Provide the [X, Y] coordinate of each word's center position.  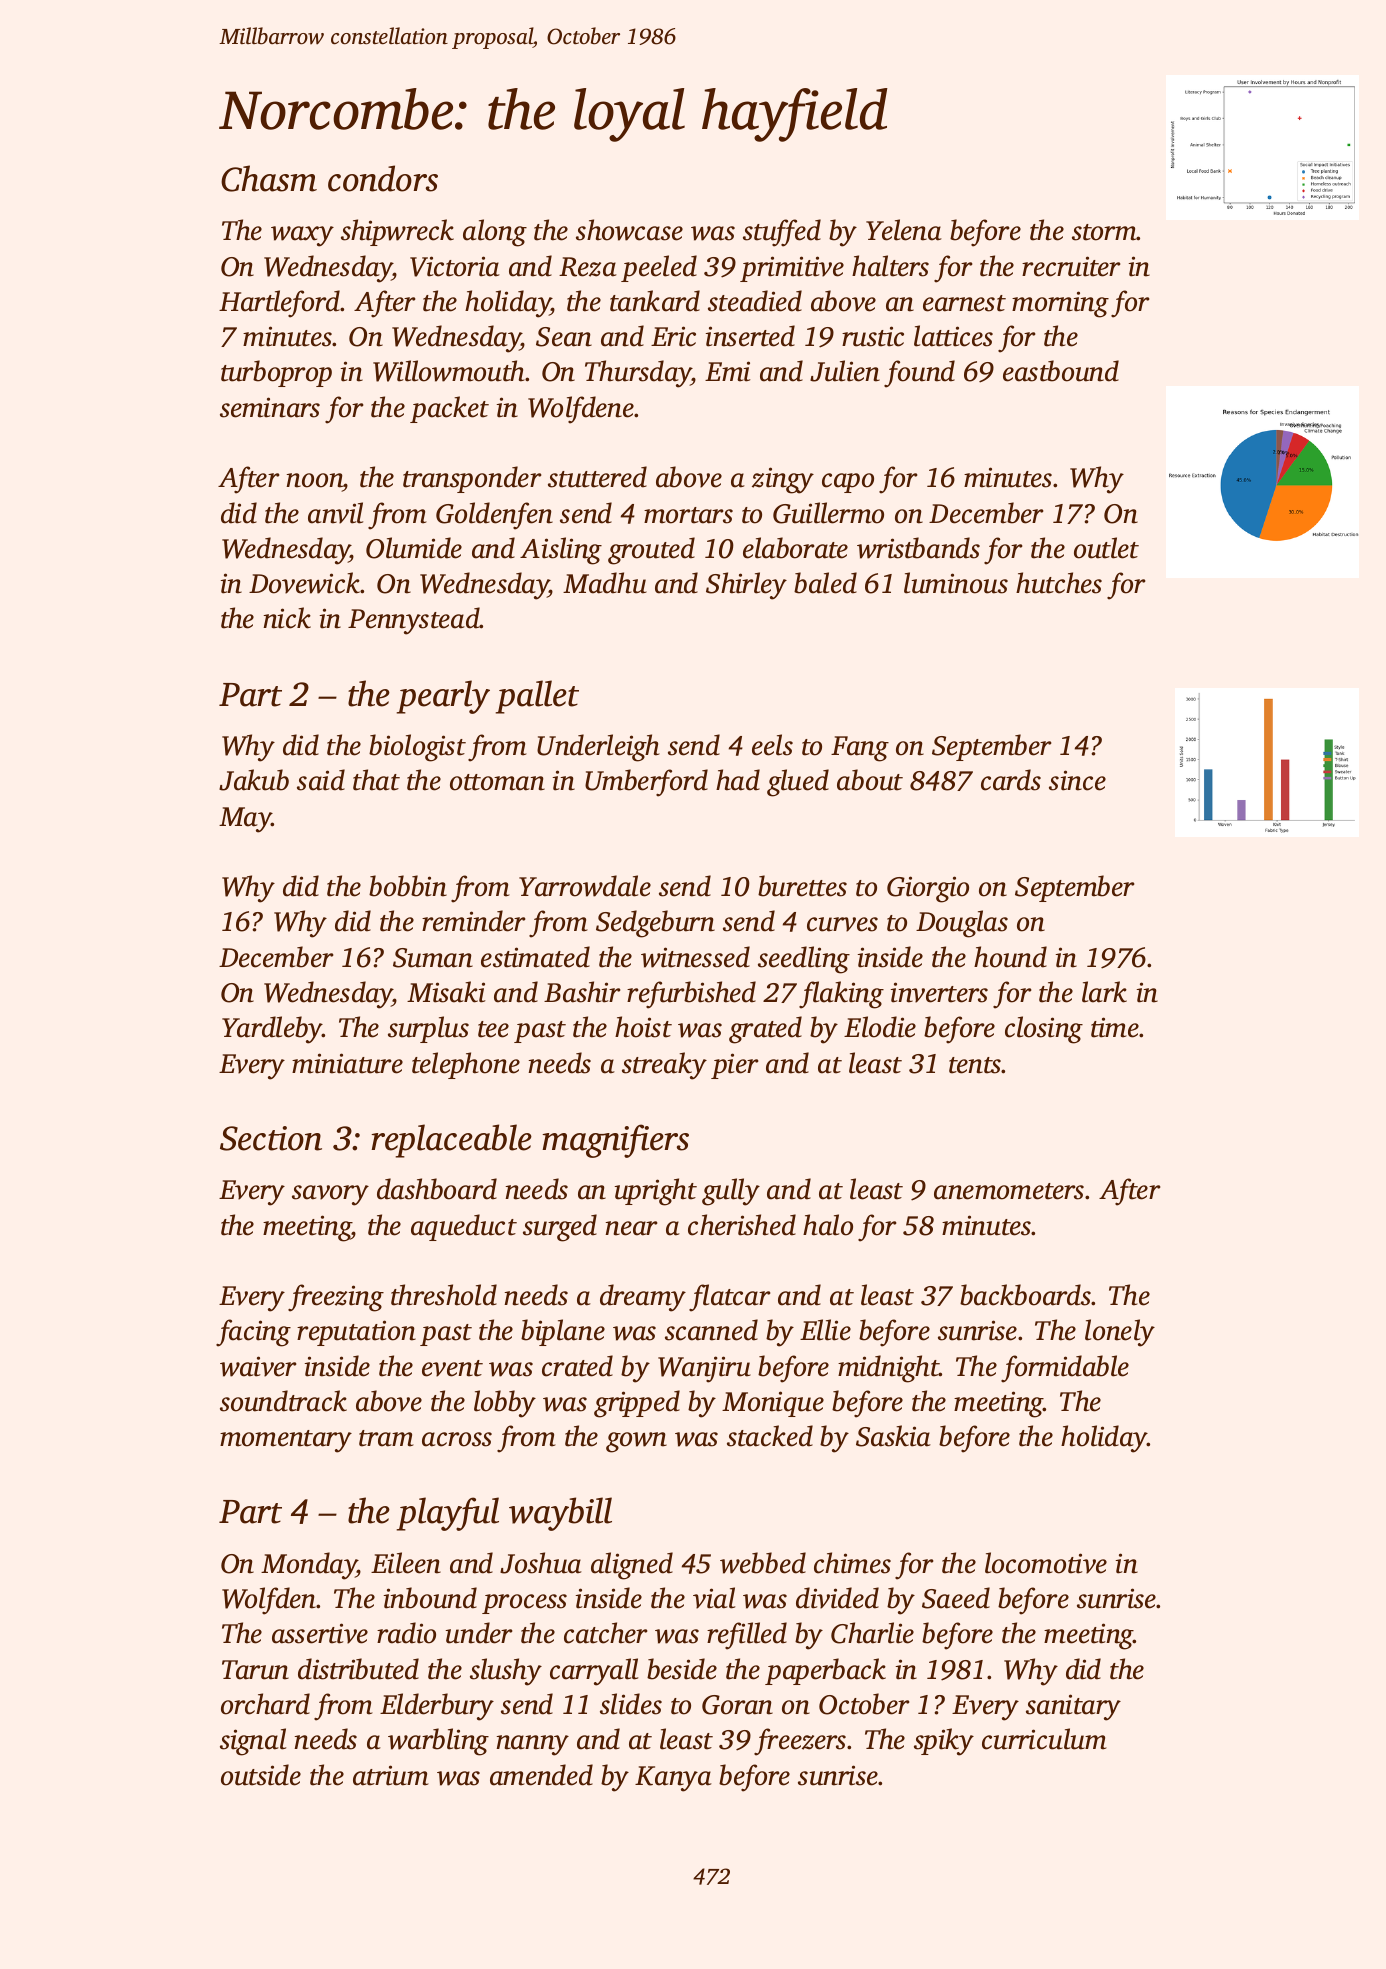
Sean [564, 337]
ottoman [497, 782]
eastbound [1061, 371]
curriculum [1044, 1739]
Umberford [646, 783]
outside [261, 1775]
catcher [605, 1633]
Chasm [269, 178]
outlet [1106, 548]
